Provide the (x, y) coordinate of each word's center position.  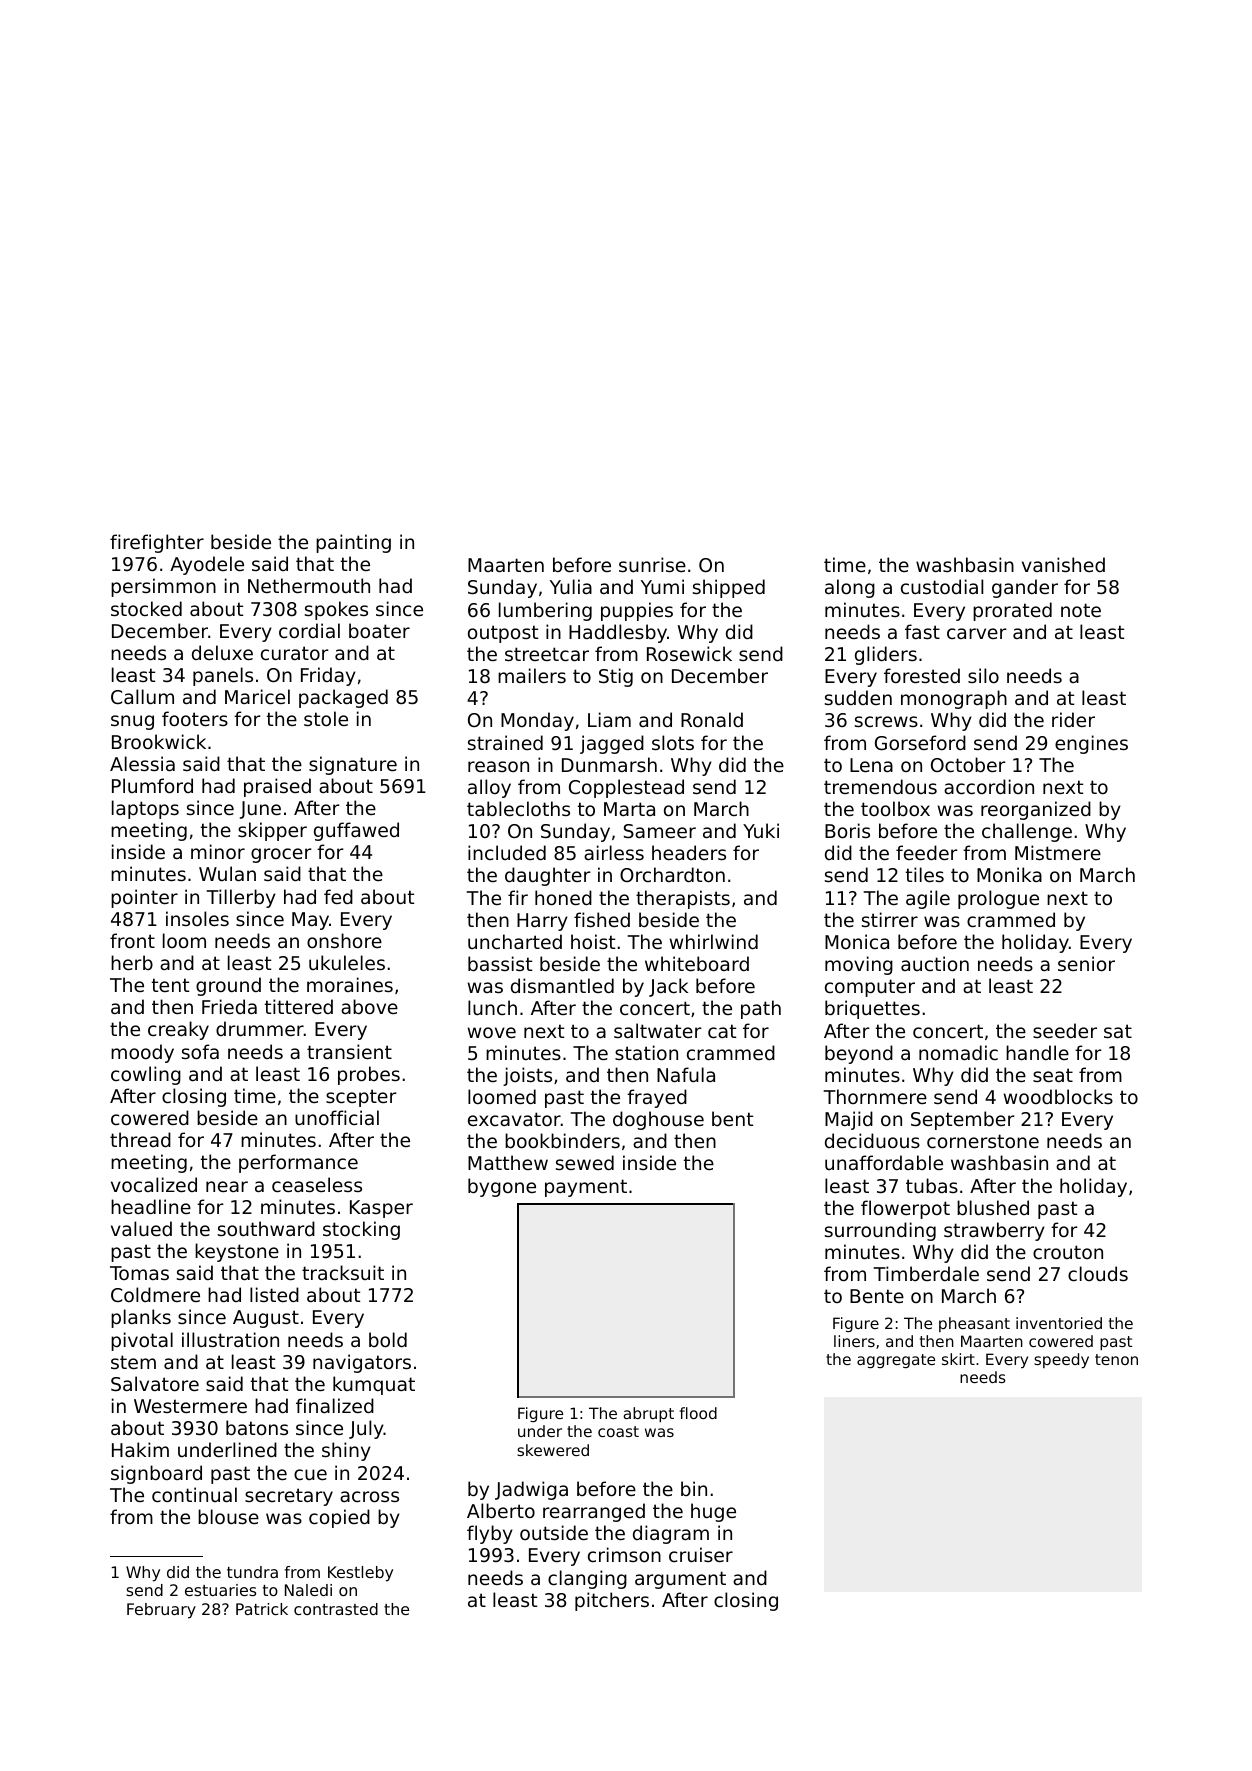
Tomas (139, 1273)
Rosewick (689, 653)
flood (698, 1413)
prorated (1012, 611)
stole (326, 718)
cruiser (701, 1554)
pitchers (612, 1601)
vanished (1063, 564)
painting (353, 543)
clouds (1098, 1273)
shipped (729, 588)
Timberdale (926, 1273)
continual (194, 1494)
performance (298, 1163)
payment (586, 1188)
